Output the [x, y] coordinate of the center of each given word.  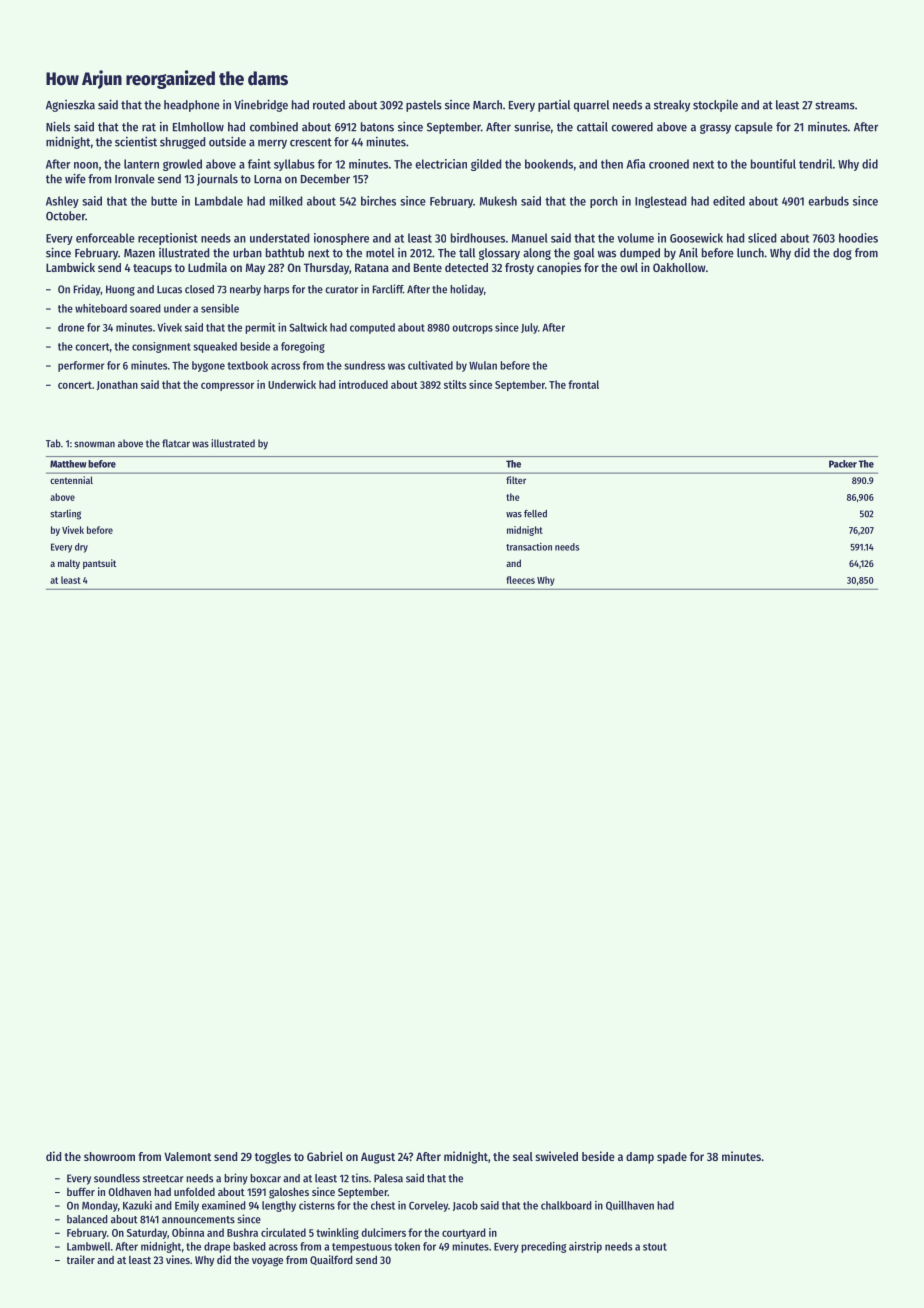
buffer [81, 1191]
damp [640, 1158]
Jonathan [117, 385]
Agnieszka [70, 106]
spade [672, 1158]
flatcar [176, 443]
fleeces [520, 580]
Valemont [187, 1156]
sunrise [532, 127]
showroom [109, 1156]
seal [523, 1156]
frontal [583, 384]
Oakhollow [679, 267]
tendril [815, 164]
